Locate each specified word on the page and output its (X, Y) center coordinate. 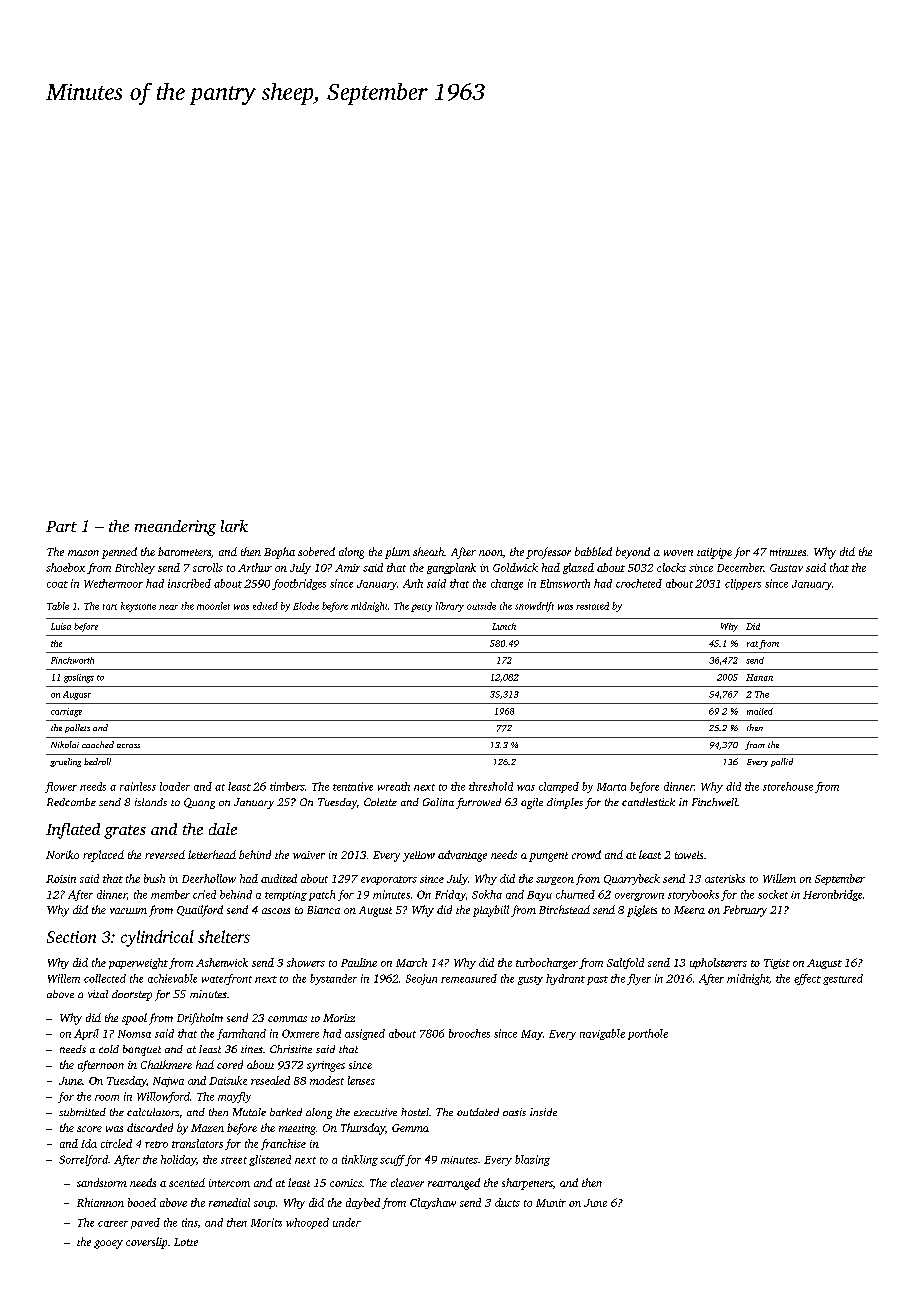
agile (532, 803)
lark (234, 526)
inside (543, 1112)
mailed (760, 711)
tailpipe (714, 553)
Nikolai (65, 744)
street (234, 1160)
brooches (469, 1033)
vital (98, 994)
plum (397, 553)
